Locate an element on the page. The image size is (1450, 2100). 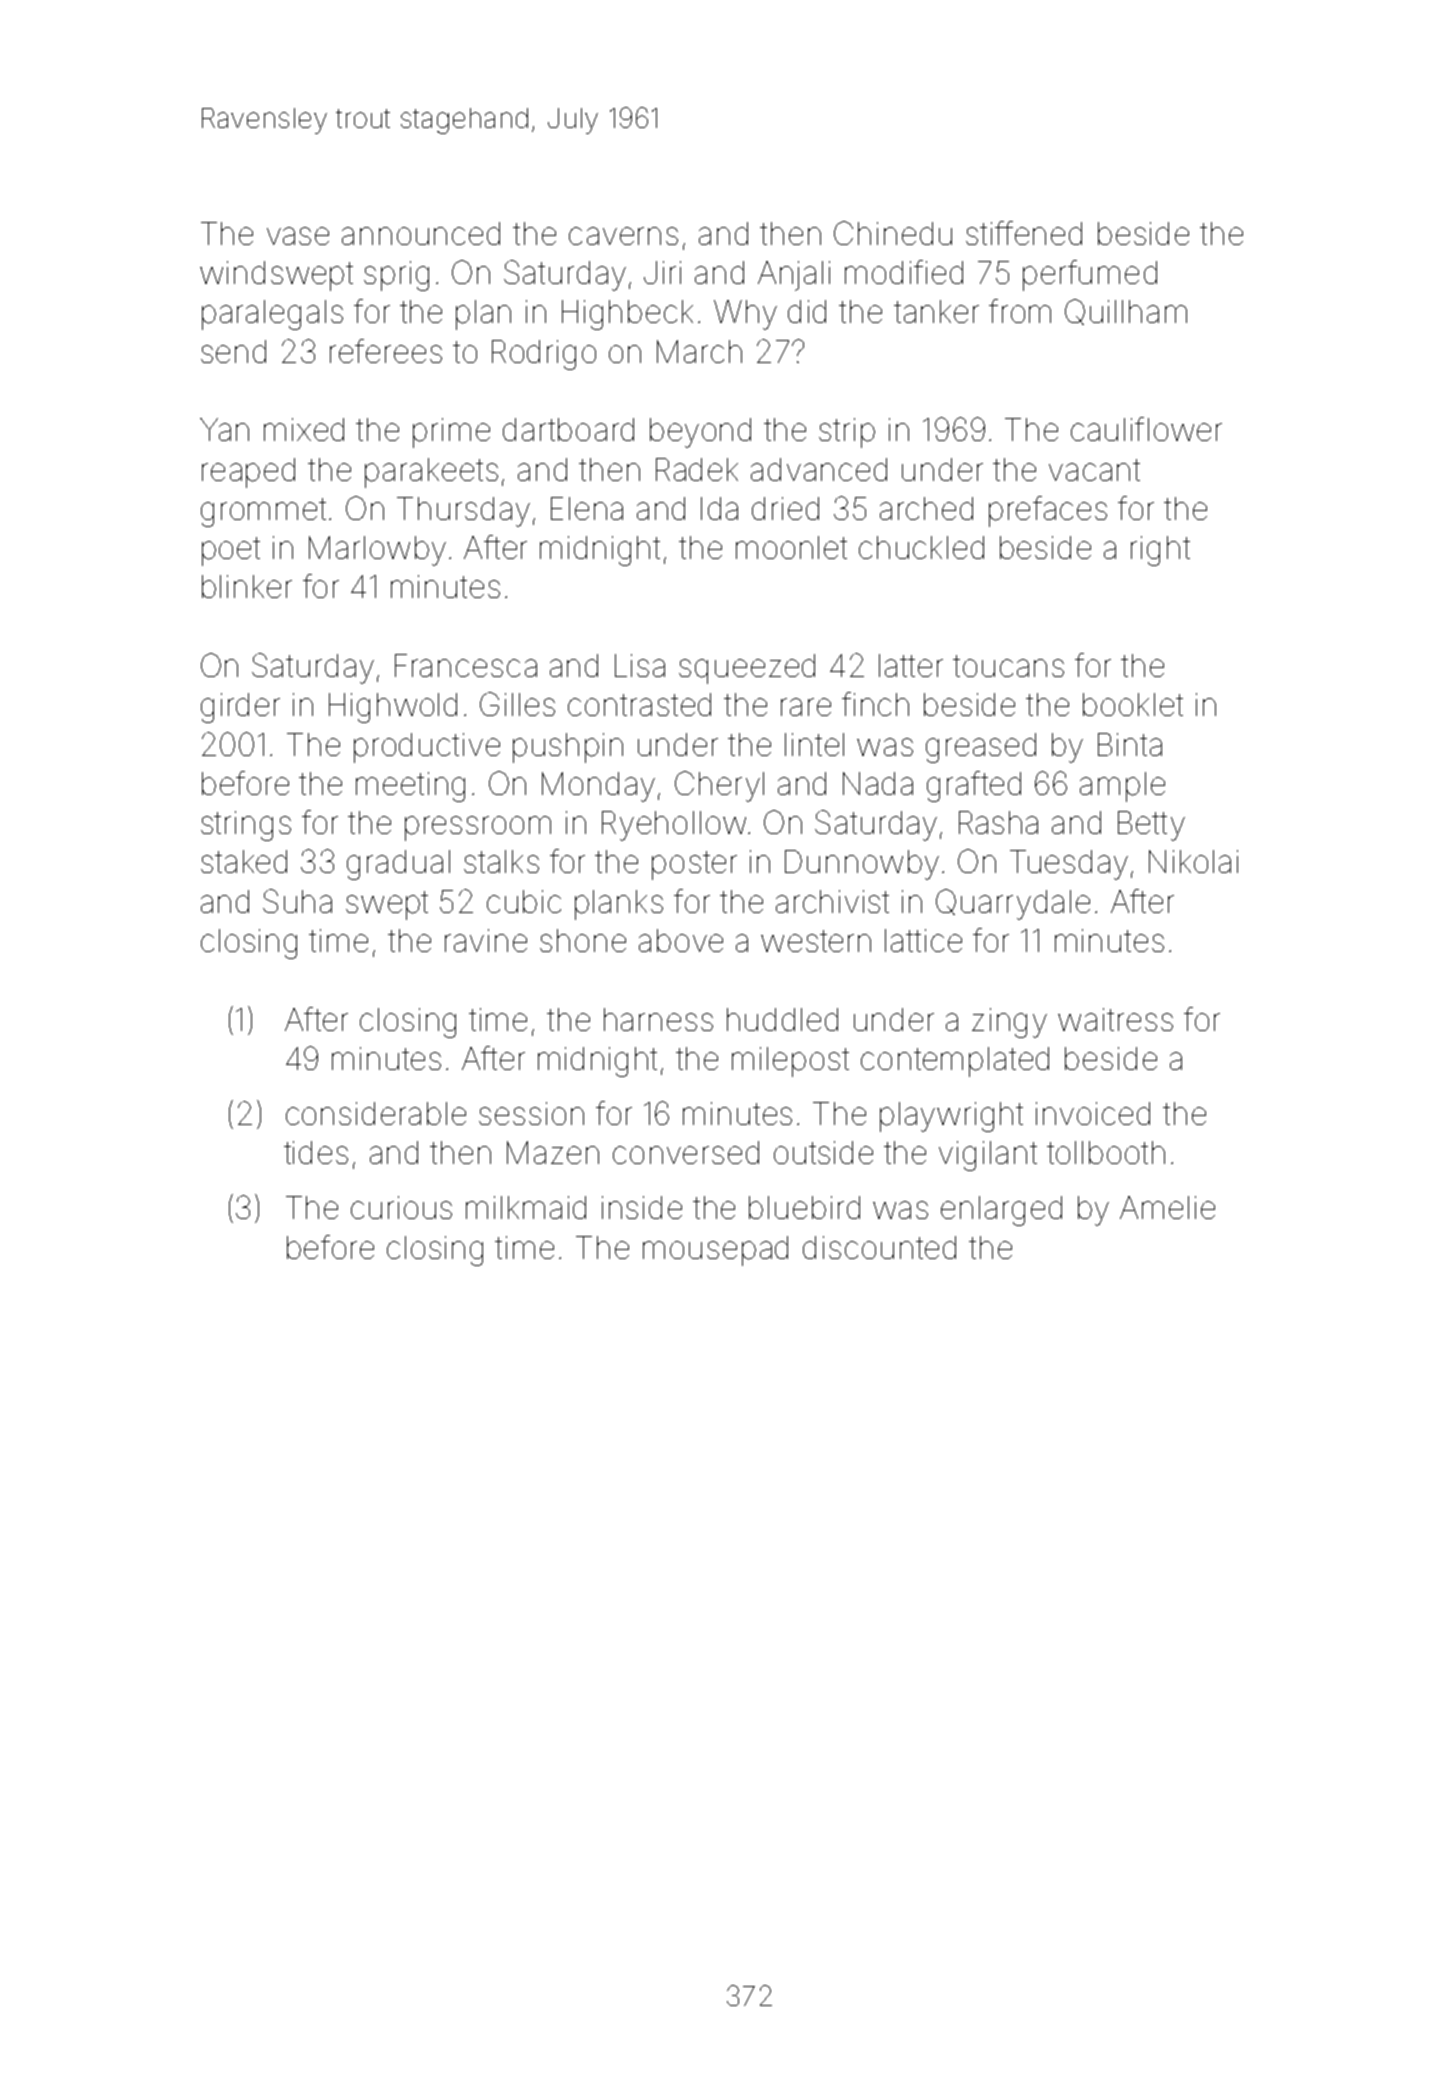
prefaces is located at coordinates (1048, 511).
